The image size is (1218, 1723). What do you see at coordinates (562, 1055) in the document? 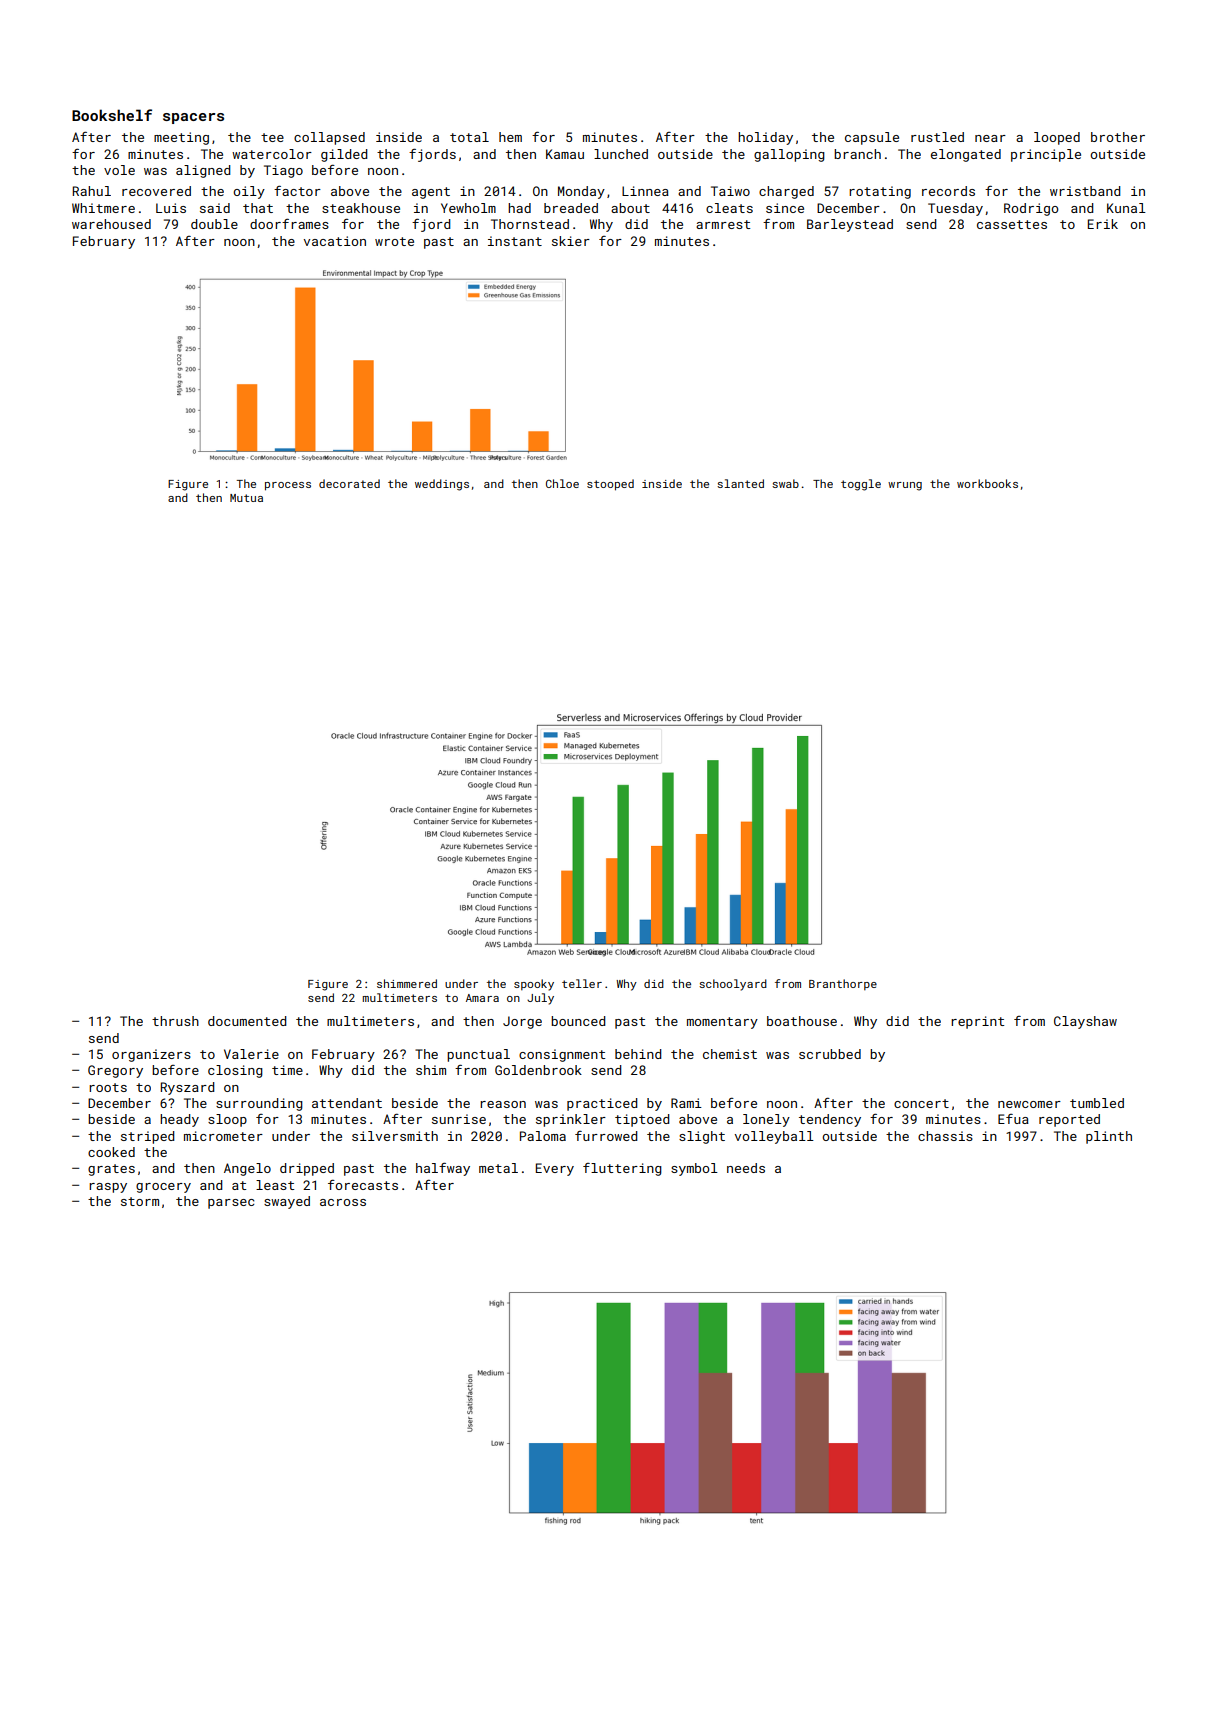
I see `consignment` at bounding box center [562, 1055].
